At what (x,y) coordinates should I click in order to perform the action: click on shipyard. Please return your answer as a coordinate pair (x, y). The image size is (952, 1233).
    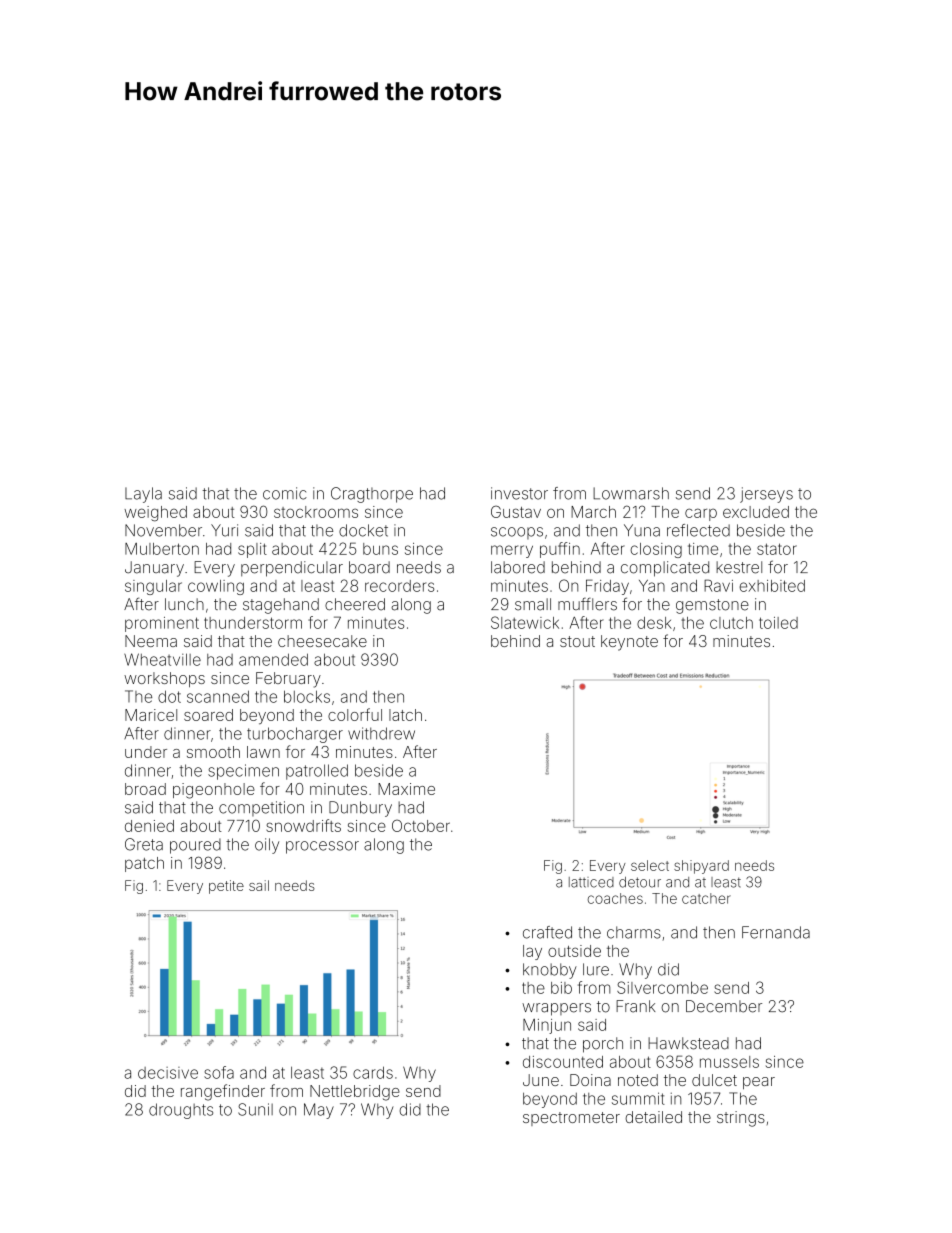
    Looking at the image, I should click on (701, 867).
